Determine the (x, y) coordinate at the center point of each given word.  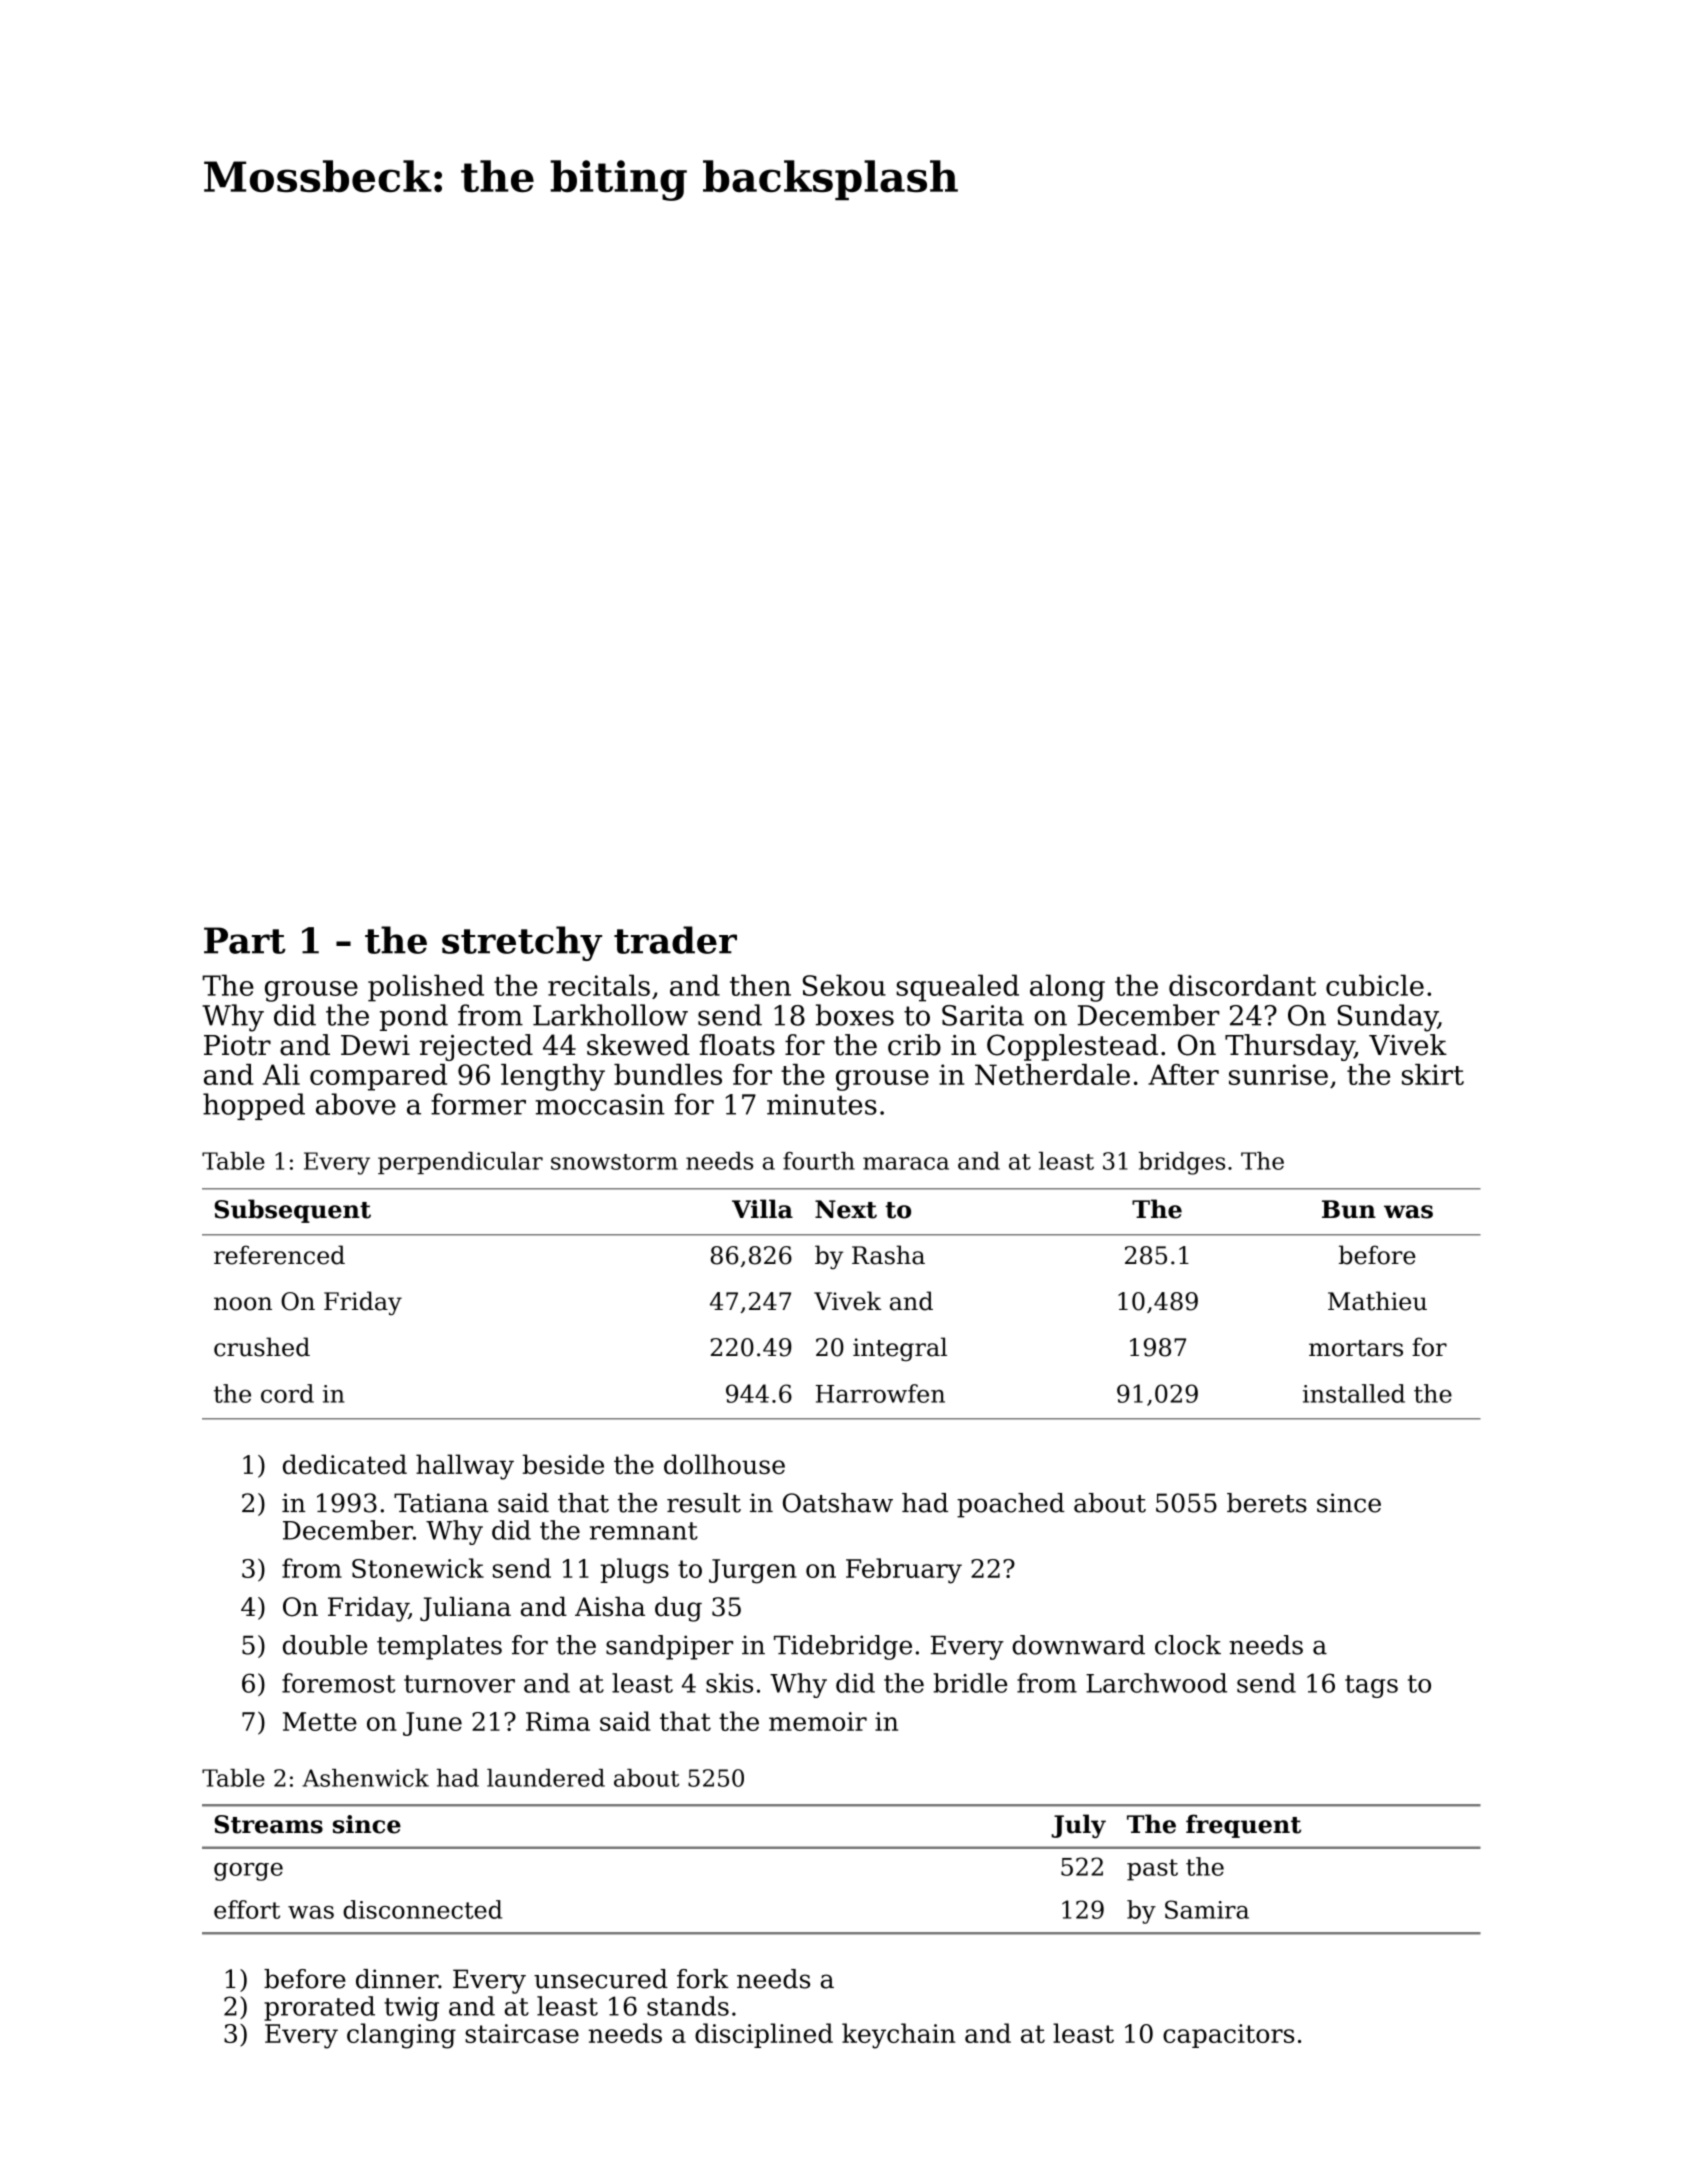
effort (247, 1909)
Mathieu (1377, 1301)
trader (675, 940)
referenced (279, 1255)
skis (729, 1683)
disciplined (764, 2035)
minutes (822, 1104)
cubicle (1375, 985)
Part (245, 940)
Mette (320, 1721)
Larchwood (1156, 1683)
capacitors (1228, 2036)
